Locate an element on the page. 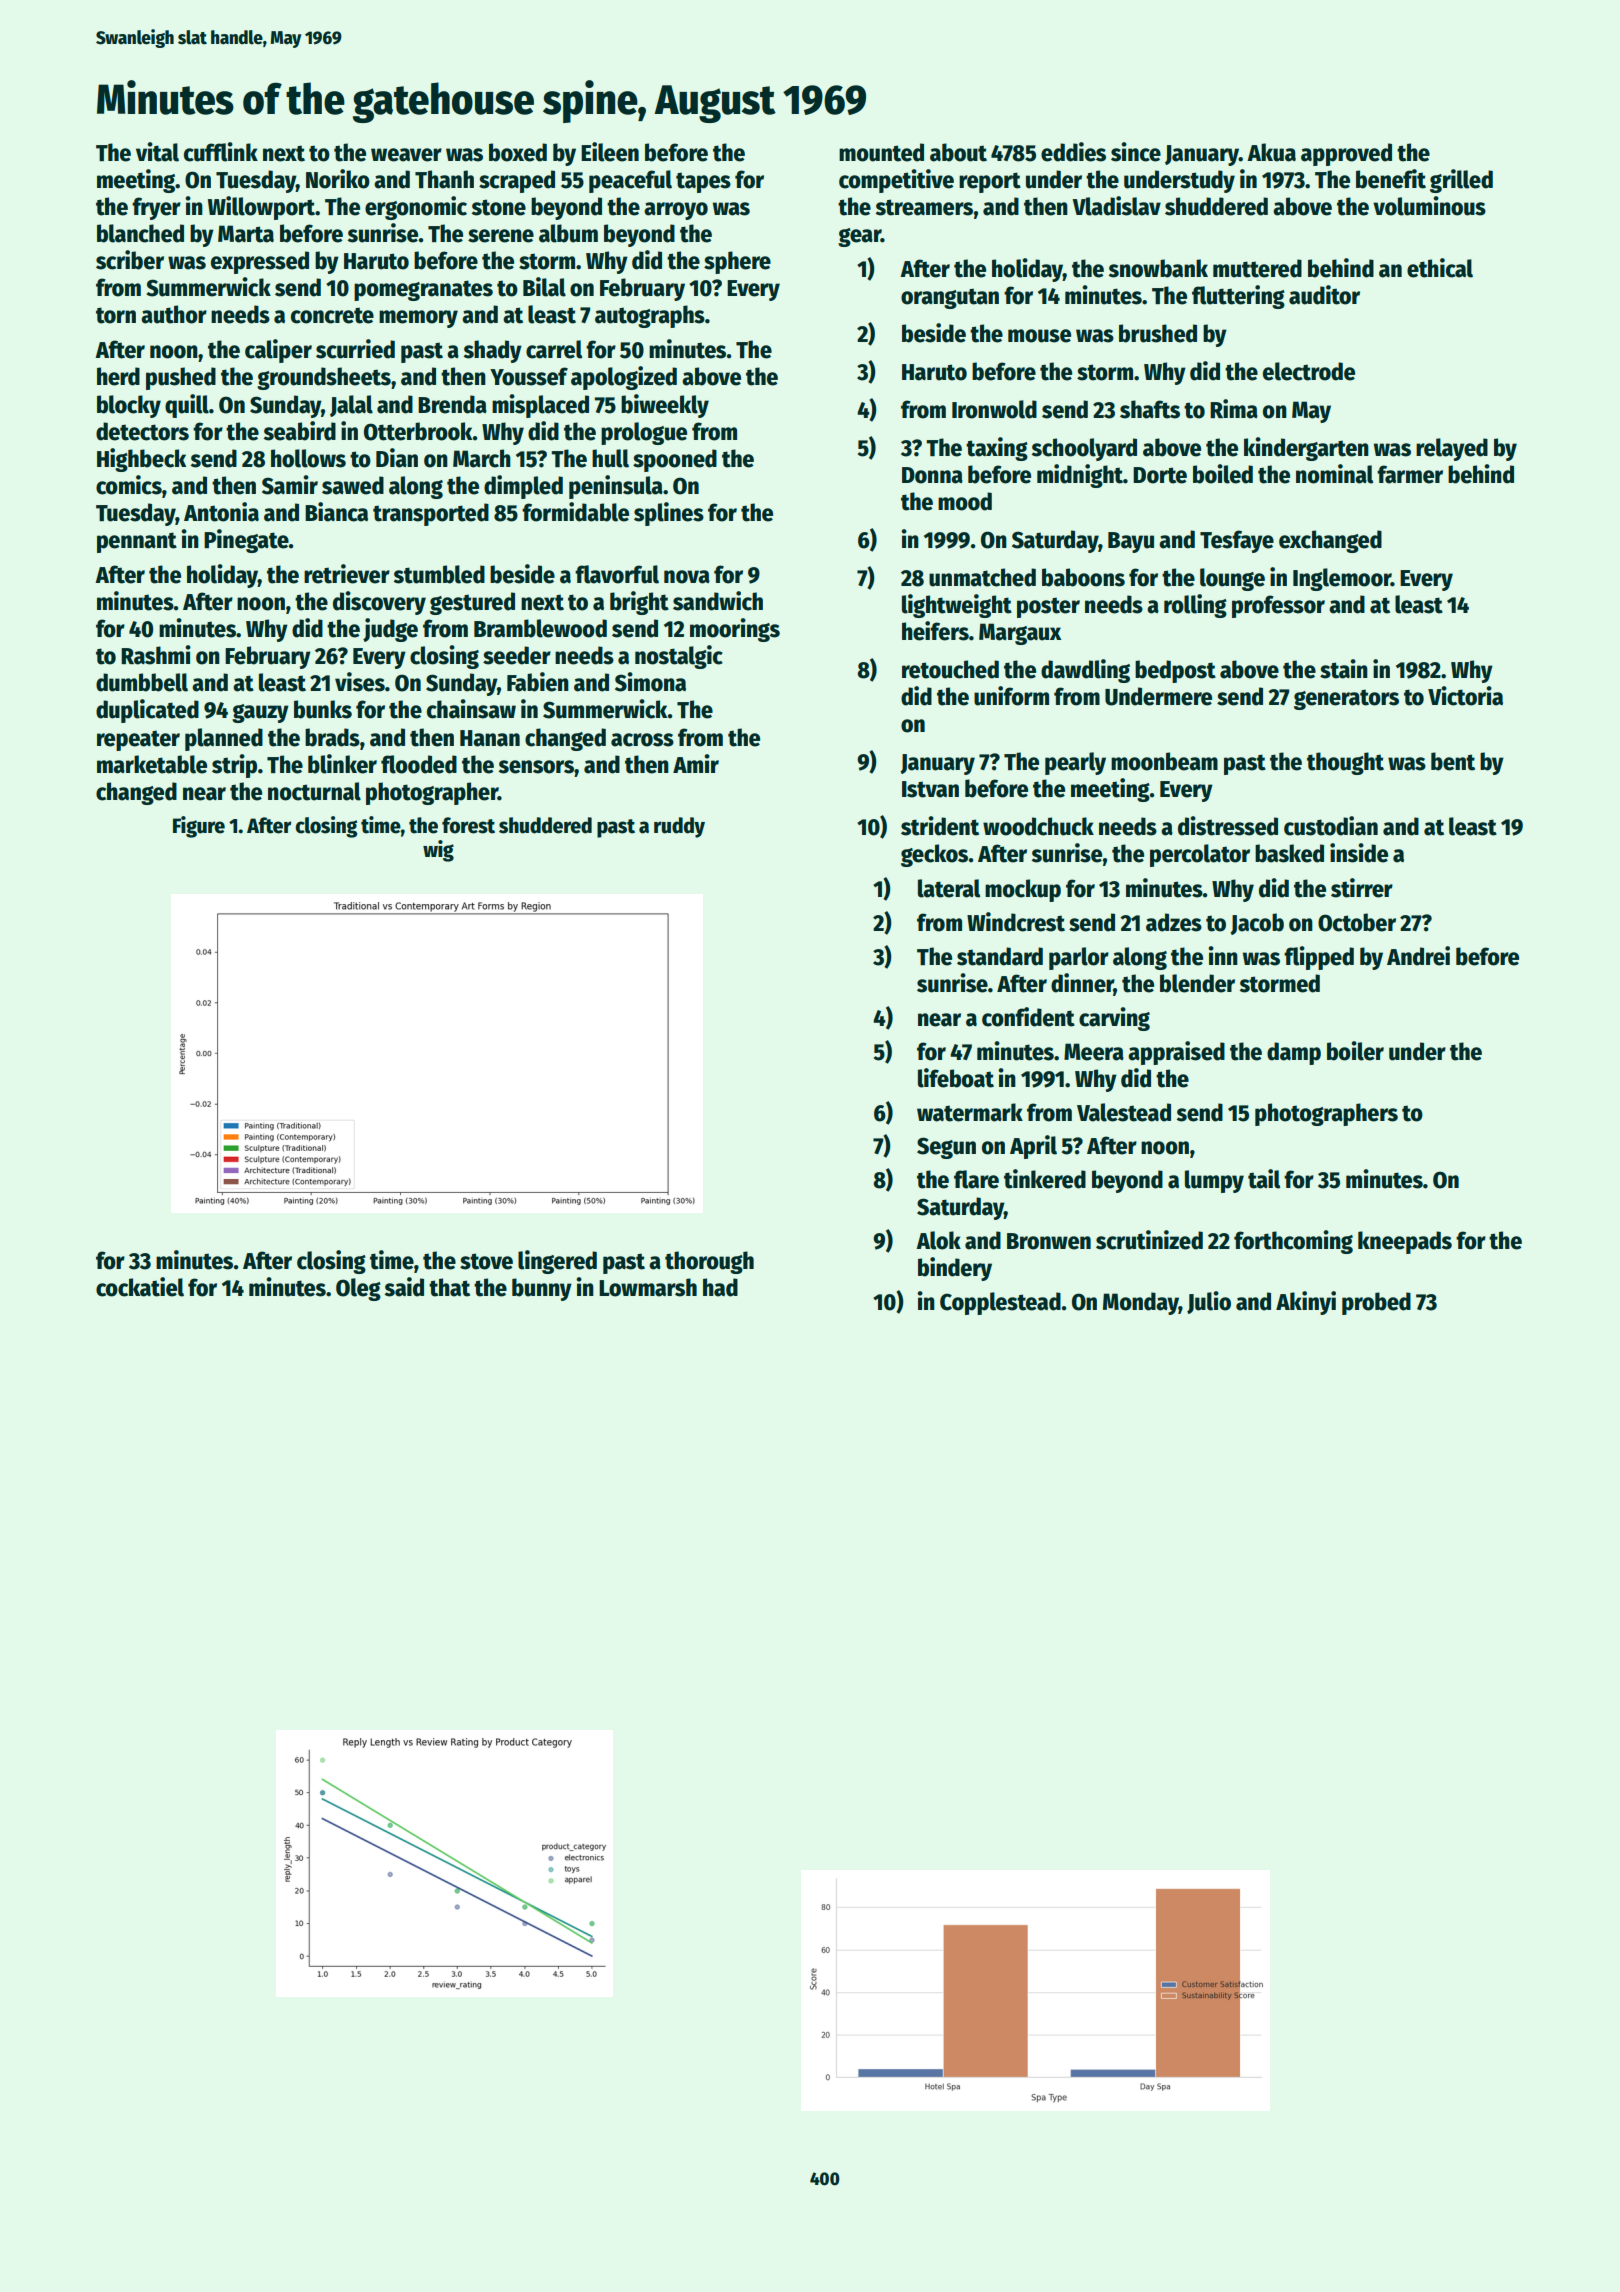 The width and height of the page is (1620, 2292). stirrer is located at coordinates (1362, 888).
